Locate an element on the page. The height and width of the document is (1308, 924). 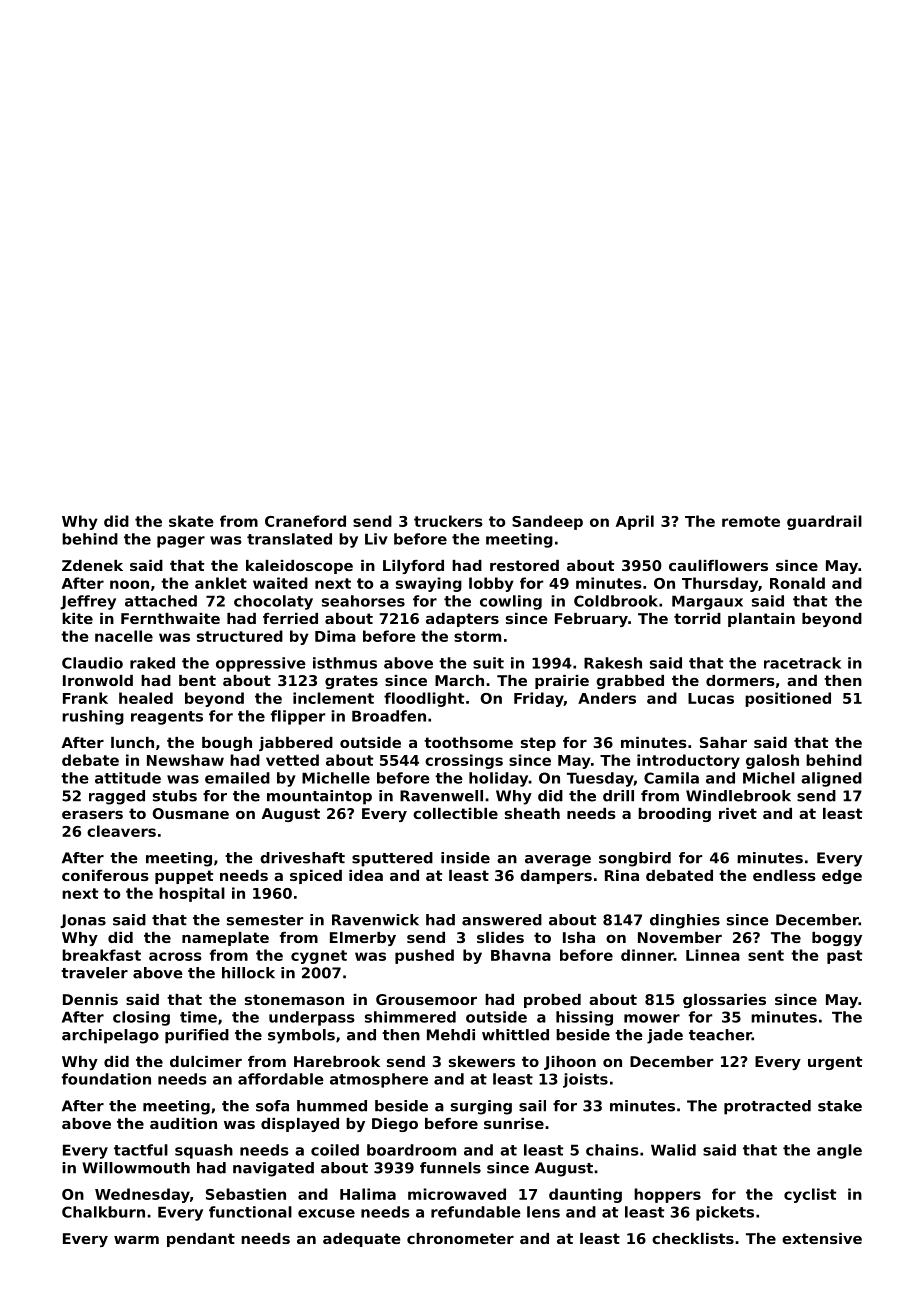
stake is located at coordinates (840, 1106).
